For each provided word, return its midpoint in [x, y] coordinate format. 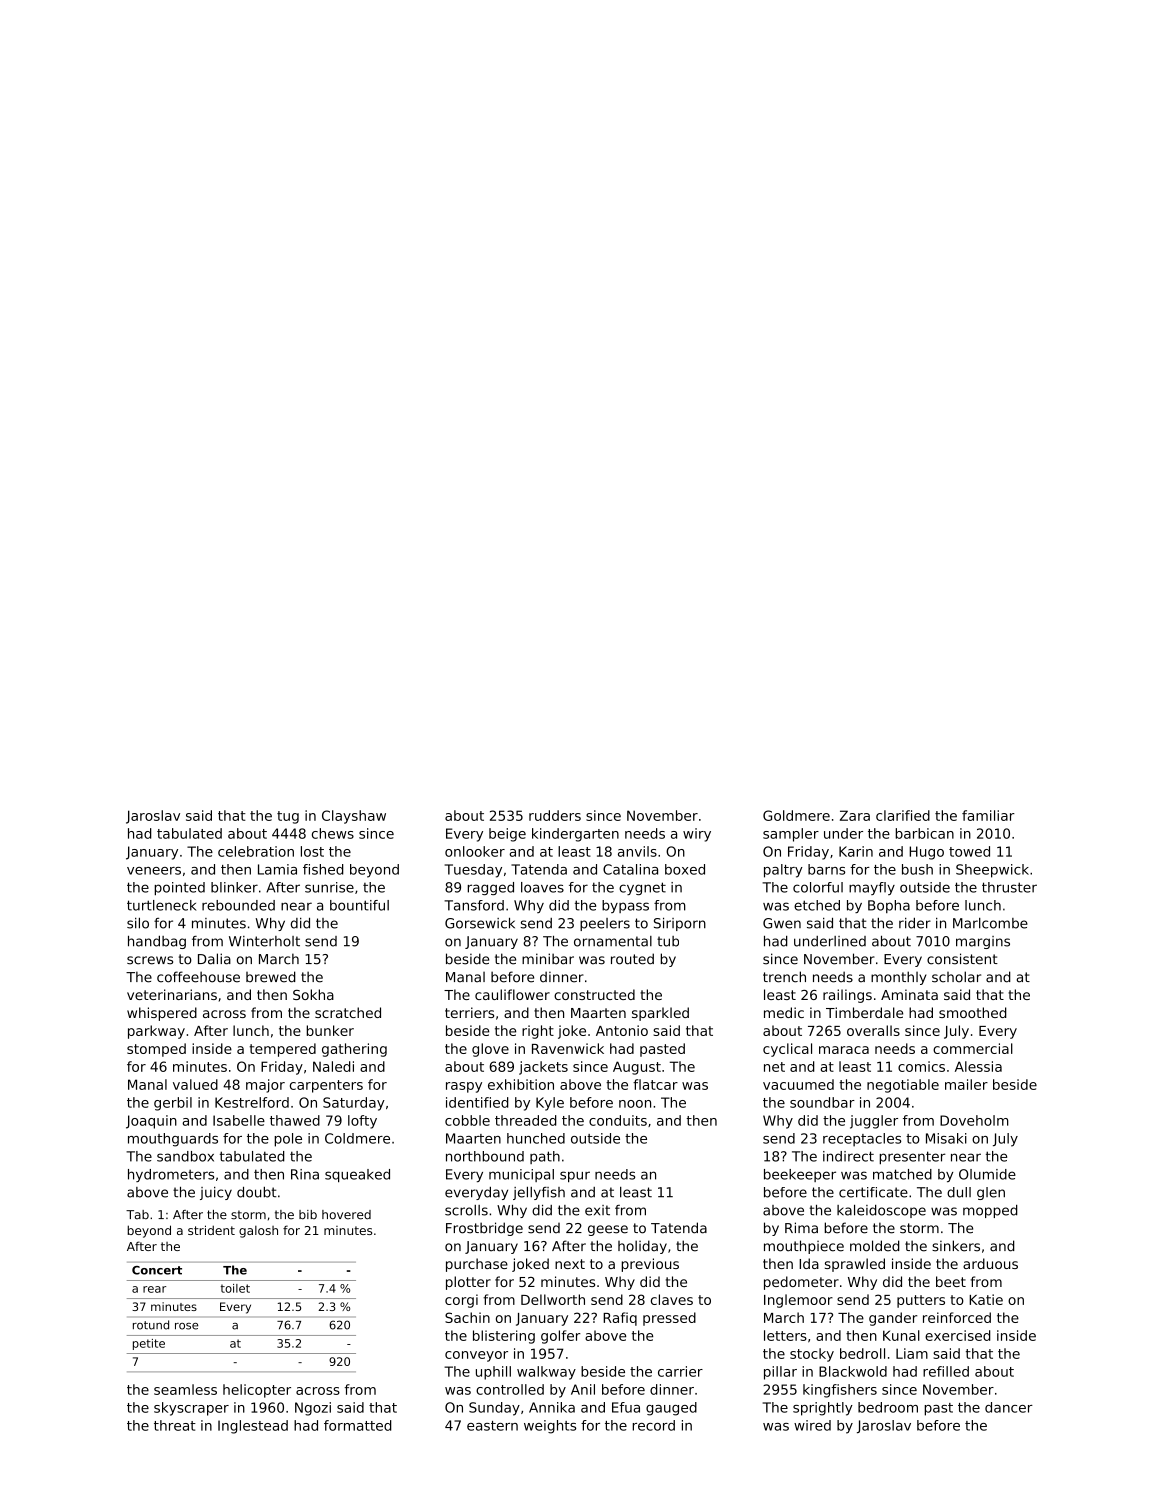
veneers [154, 871]
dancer [1009, 1407]
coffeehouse [198, 977]
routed [632, 959]
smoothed [973, 1012]
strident [211, 1230]
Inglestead [253, 1427]
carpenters [326, 1086]
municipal [521, 1175]
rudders [555, 815]
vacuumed [798, 1084]
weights [550, 1427]
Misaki [946, 1138]
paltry [783, 871]
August [637, 1068]
